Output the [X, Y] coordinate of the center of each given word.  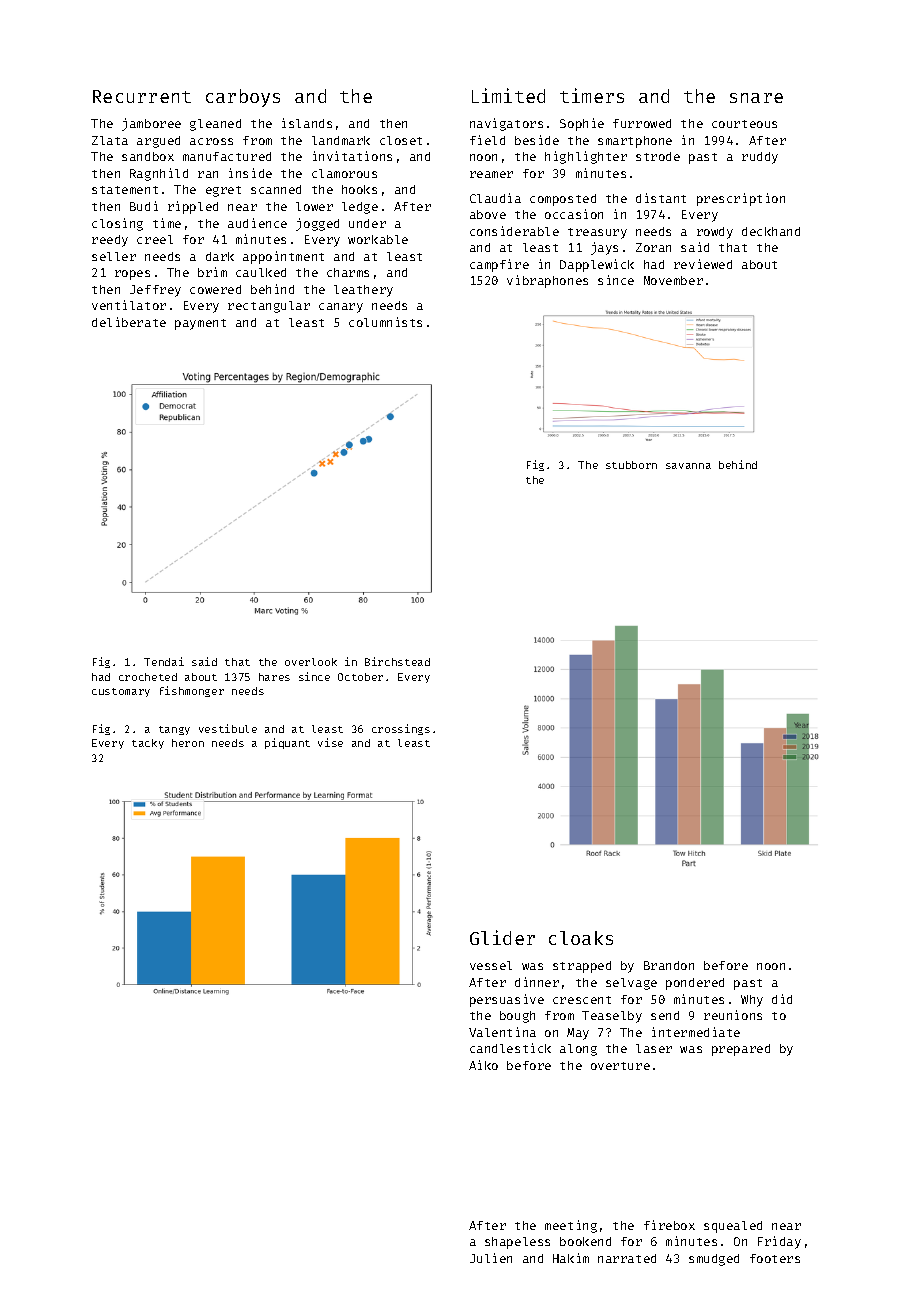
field [487, 140]
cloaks [581, 938]
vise [330, 742]
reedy [110, 241]
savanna [688, 466]
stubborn [631, 465]
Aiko [483, 1065]
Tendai [164, 661]
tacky [148, 744]
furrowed [642, 123]
